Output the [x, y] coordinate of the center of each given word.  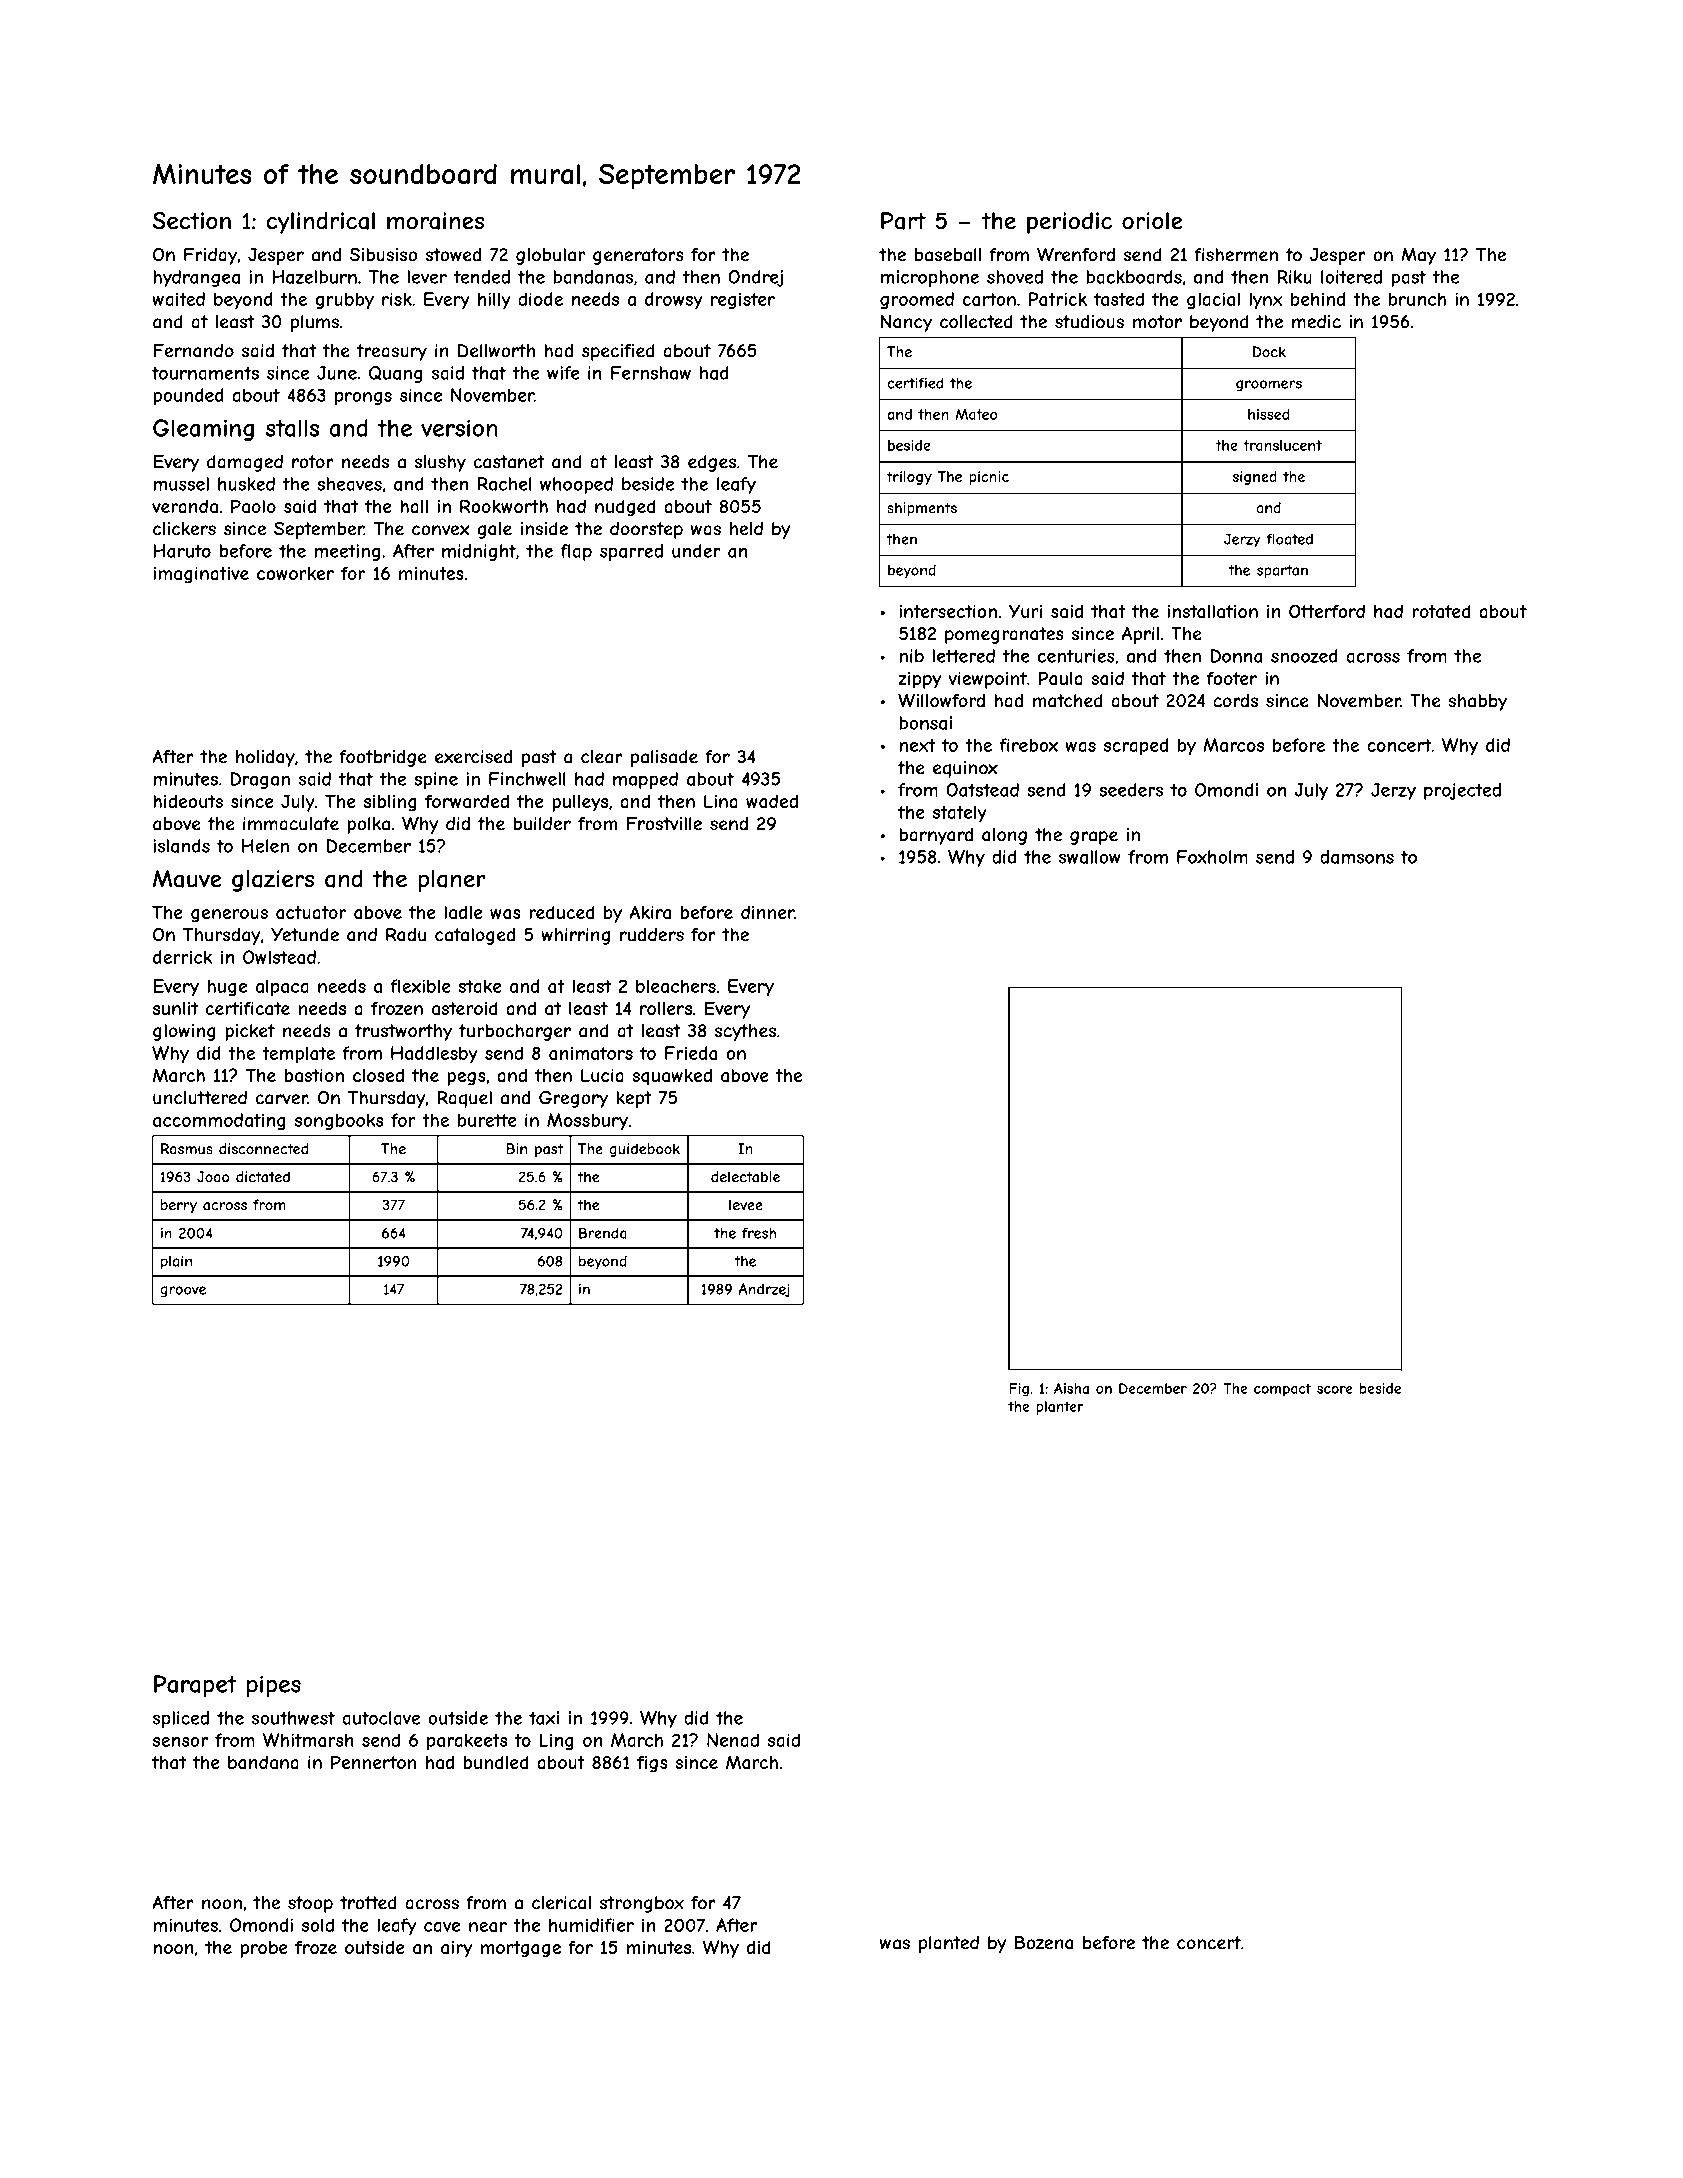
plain [176, 1262]
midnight [479, 552]
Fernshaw [651, 373]
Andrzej [764, 1290]
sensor [180, 1742]
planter [1060, 1408]
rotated [1441, 611]
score [1335, 1390]
